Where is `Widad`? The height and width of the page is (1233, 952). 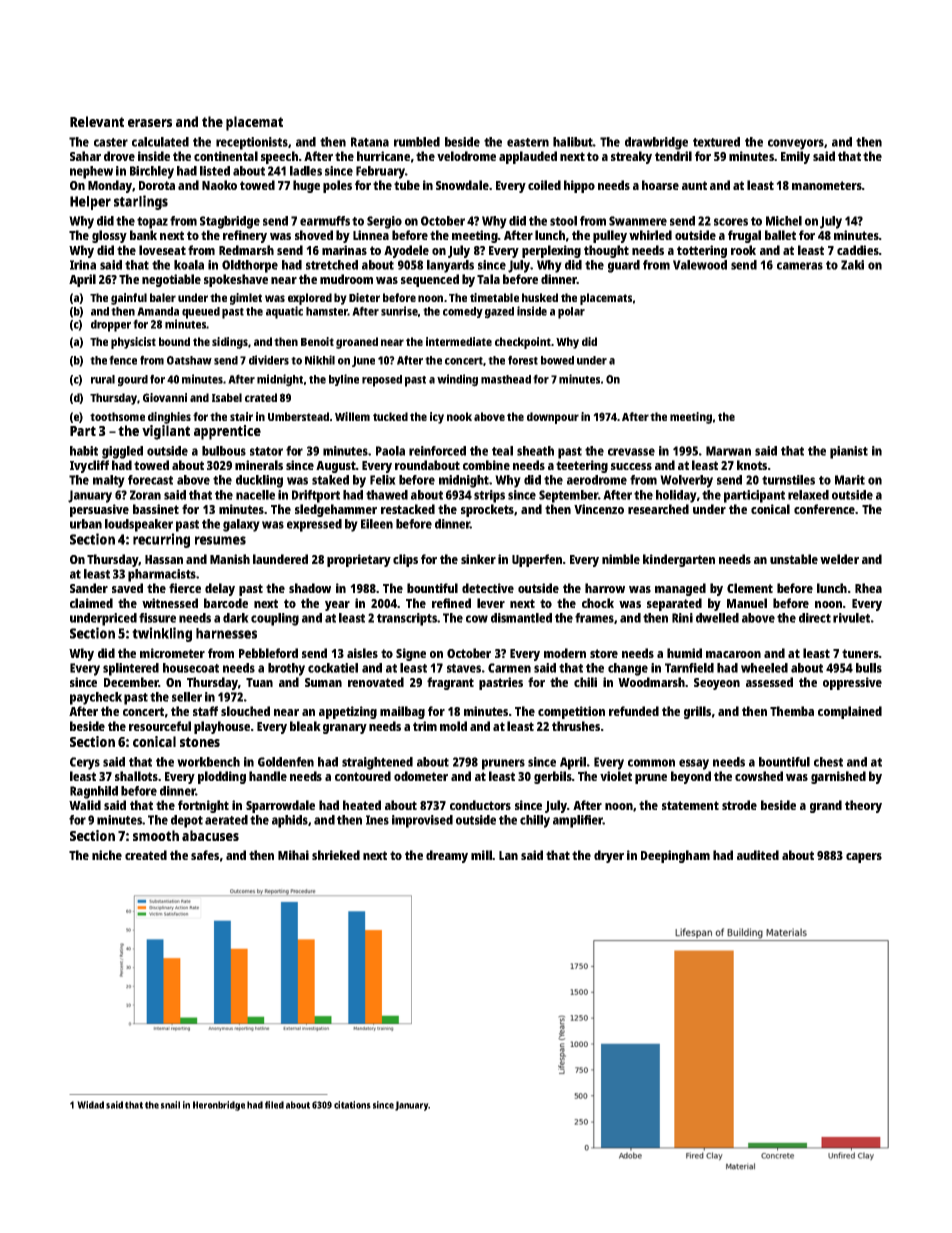
Widad is located at coordinates (90, 1105).
